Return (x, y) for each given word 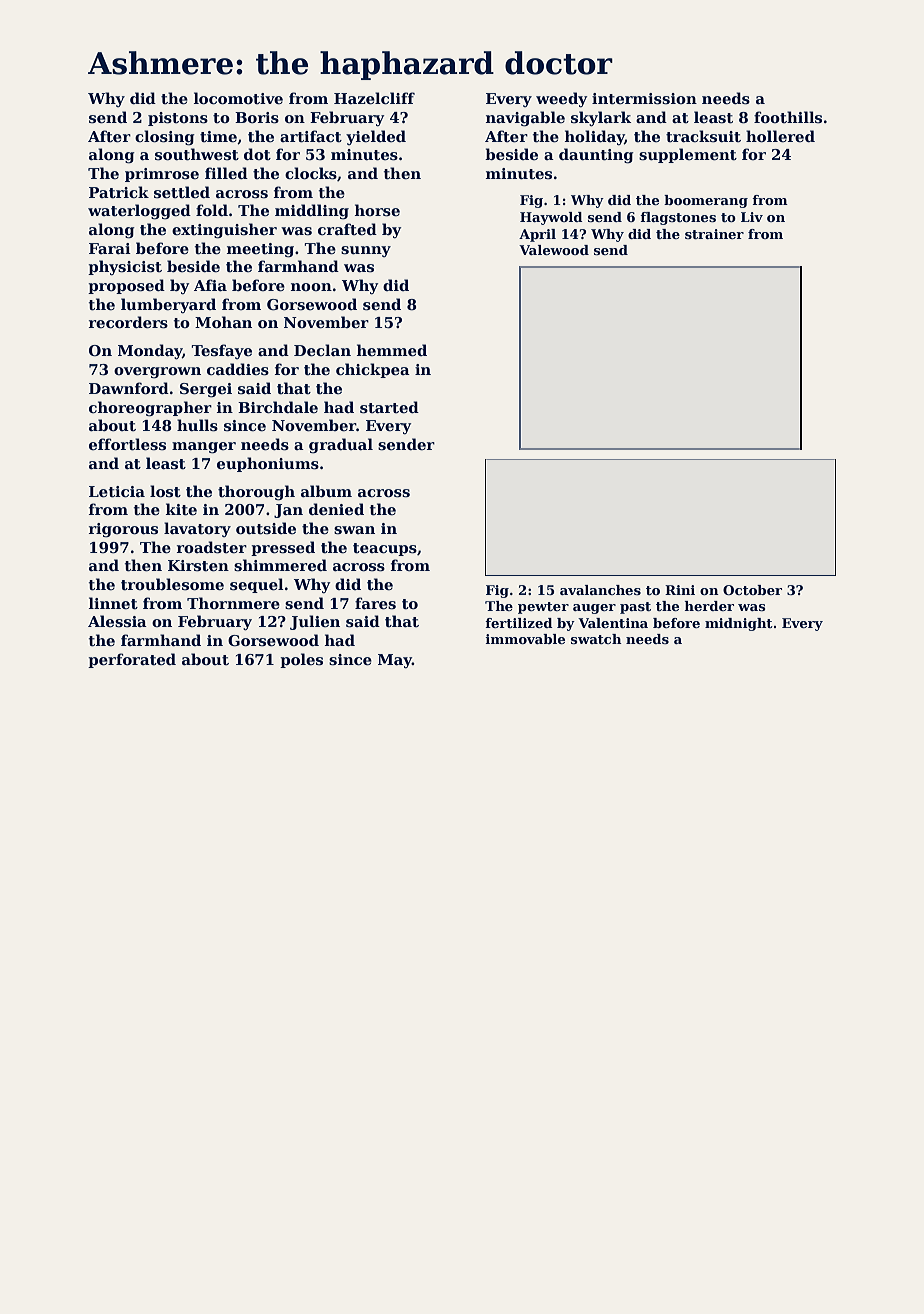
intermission (644, 99)
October (752, 590)
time (218, 136)
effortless (127, 444)
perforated (132, 660)
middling (312, 212)
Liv (752, 217)
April (537, 235)
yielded (376, 137)
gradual (341, 446)
